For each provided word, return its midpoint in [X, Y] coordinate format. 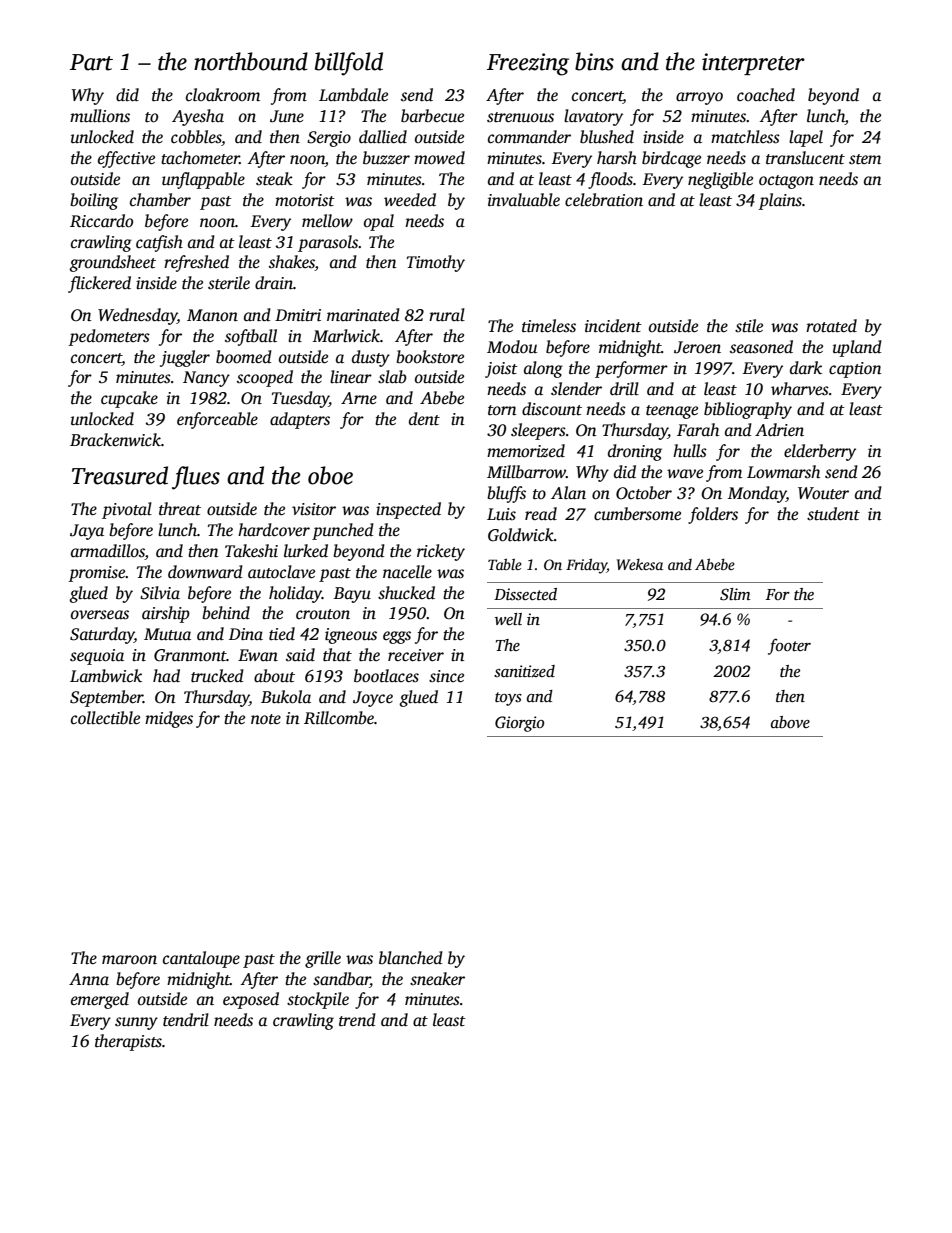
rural [447, 315]
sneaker [437, 979]
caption [855, 370]
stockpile [318, 1000]
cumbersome [637, 514]
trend [357, 1020]
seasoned [761, 347]
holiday [295, 594]
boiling [94, 201]
